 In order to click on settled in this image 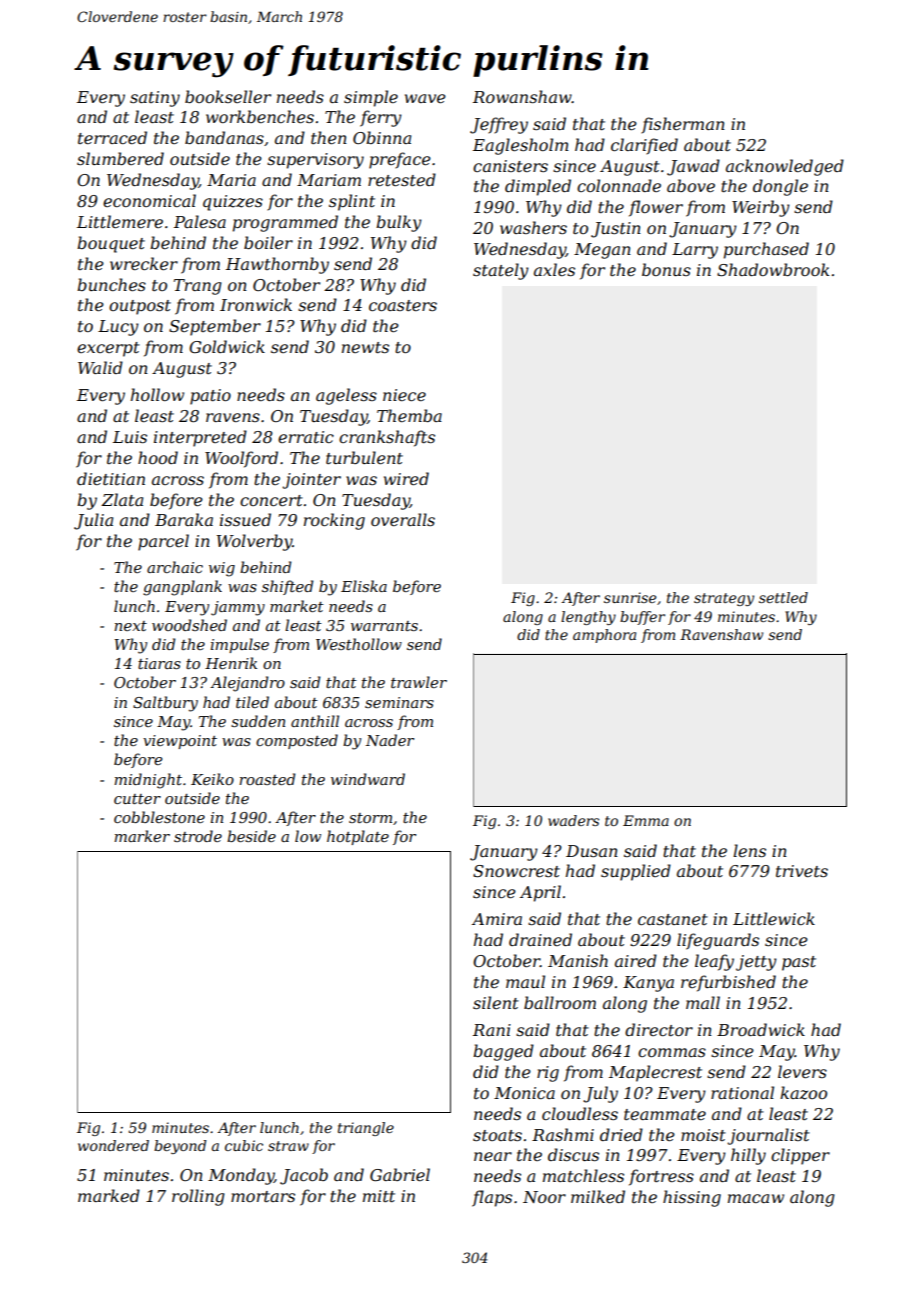, I will do `click(783, 597)`.
